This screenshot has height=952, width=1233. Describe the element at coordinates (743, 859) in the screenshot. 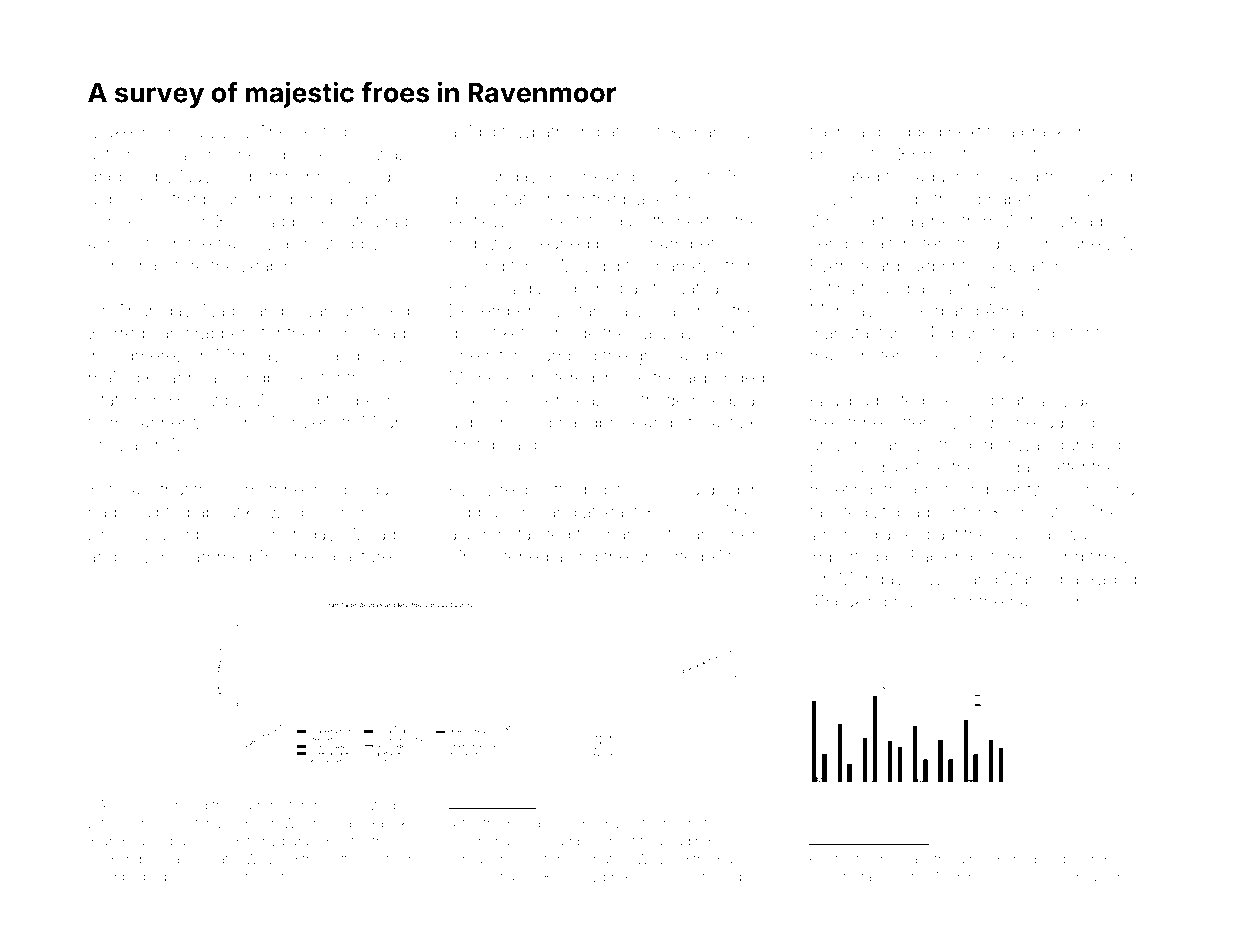

I see `barcode` at that location.
